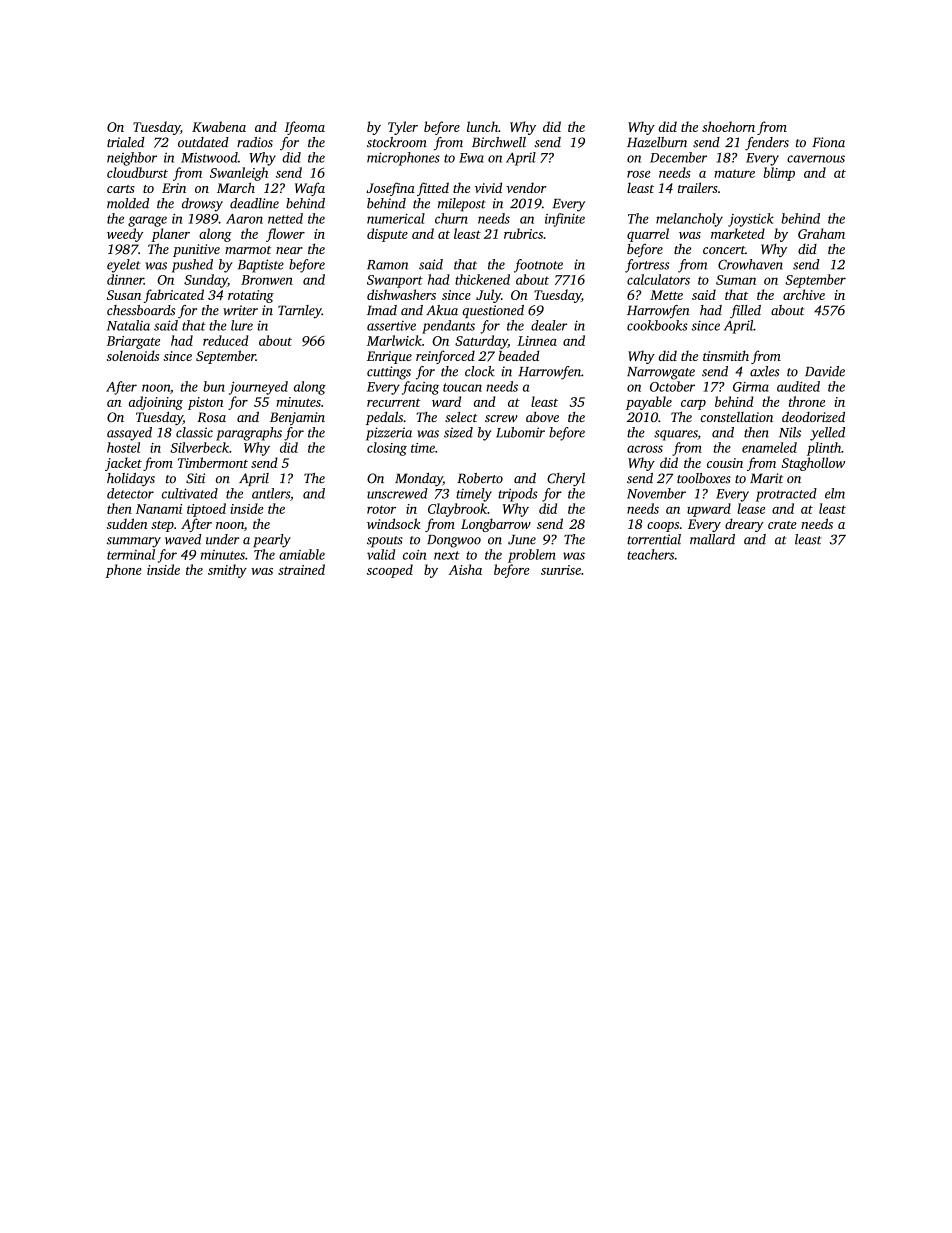 This screenshot has width=952, height=1233. I want to click on numerical, so click(396, 218).
